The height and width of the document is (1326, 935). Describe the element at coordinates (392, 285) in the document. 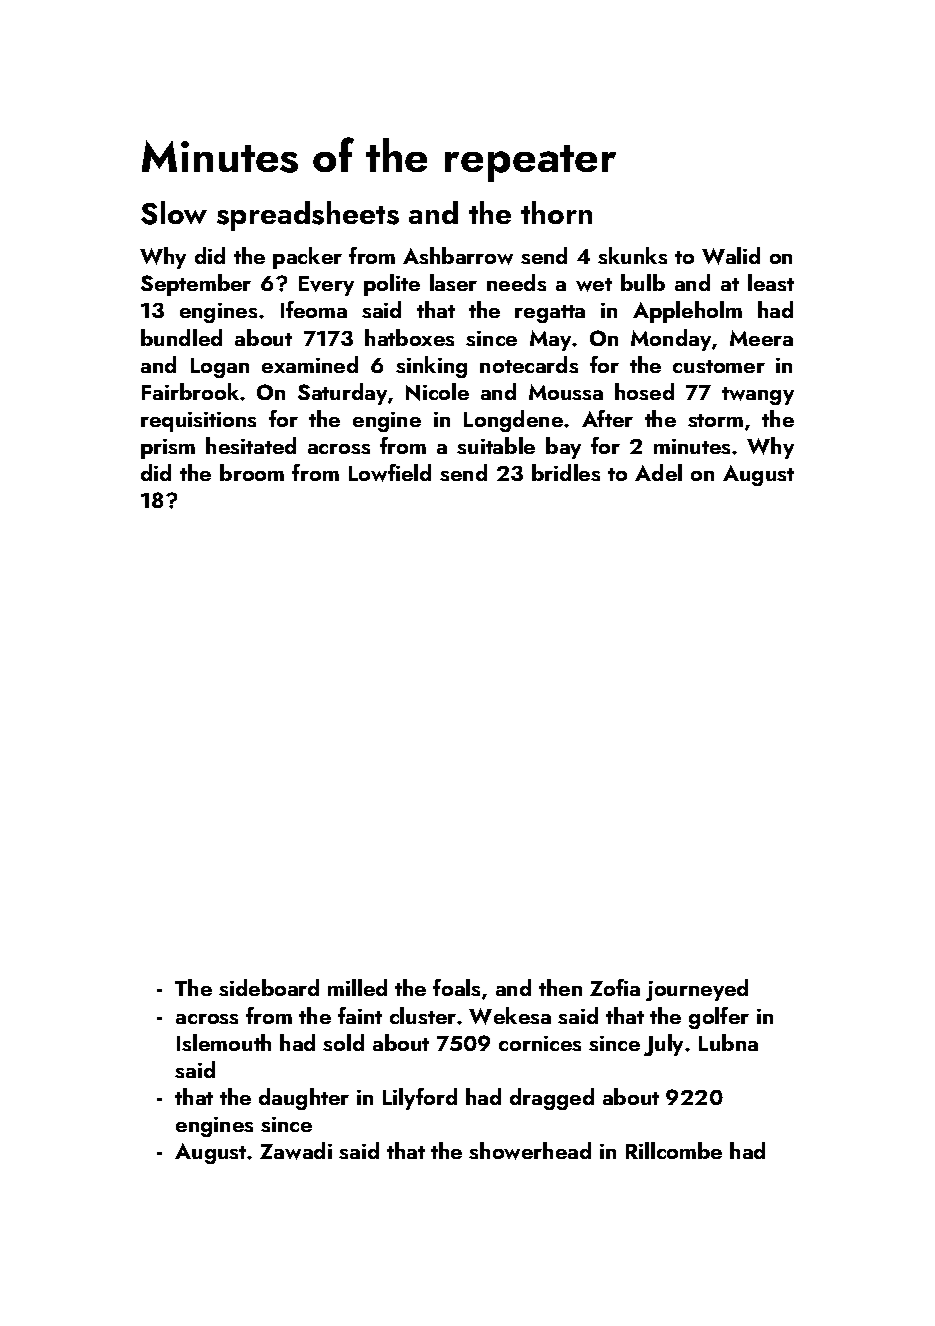

I see `polite` at that location.
